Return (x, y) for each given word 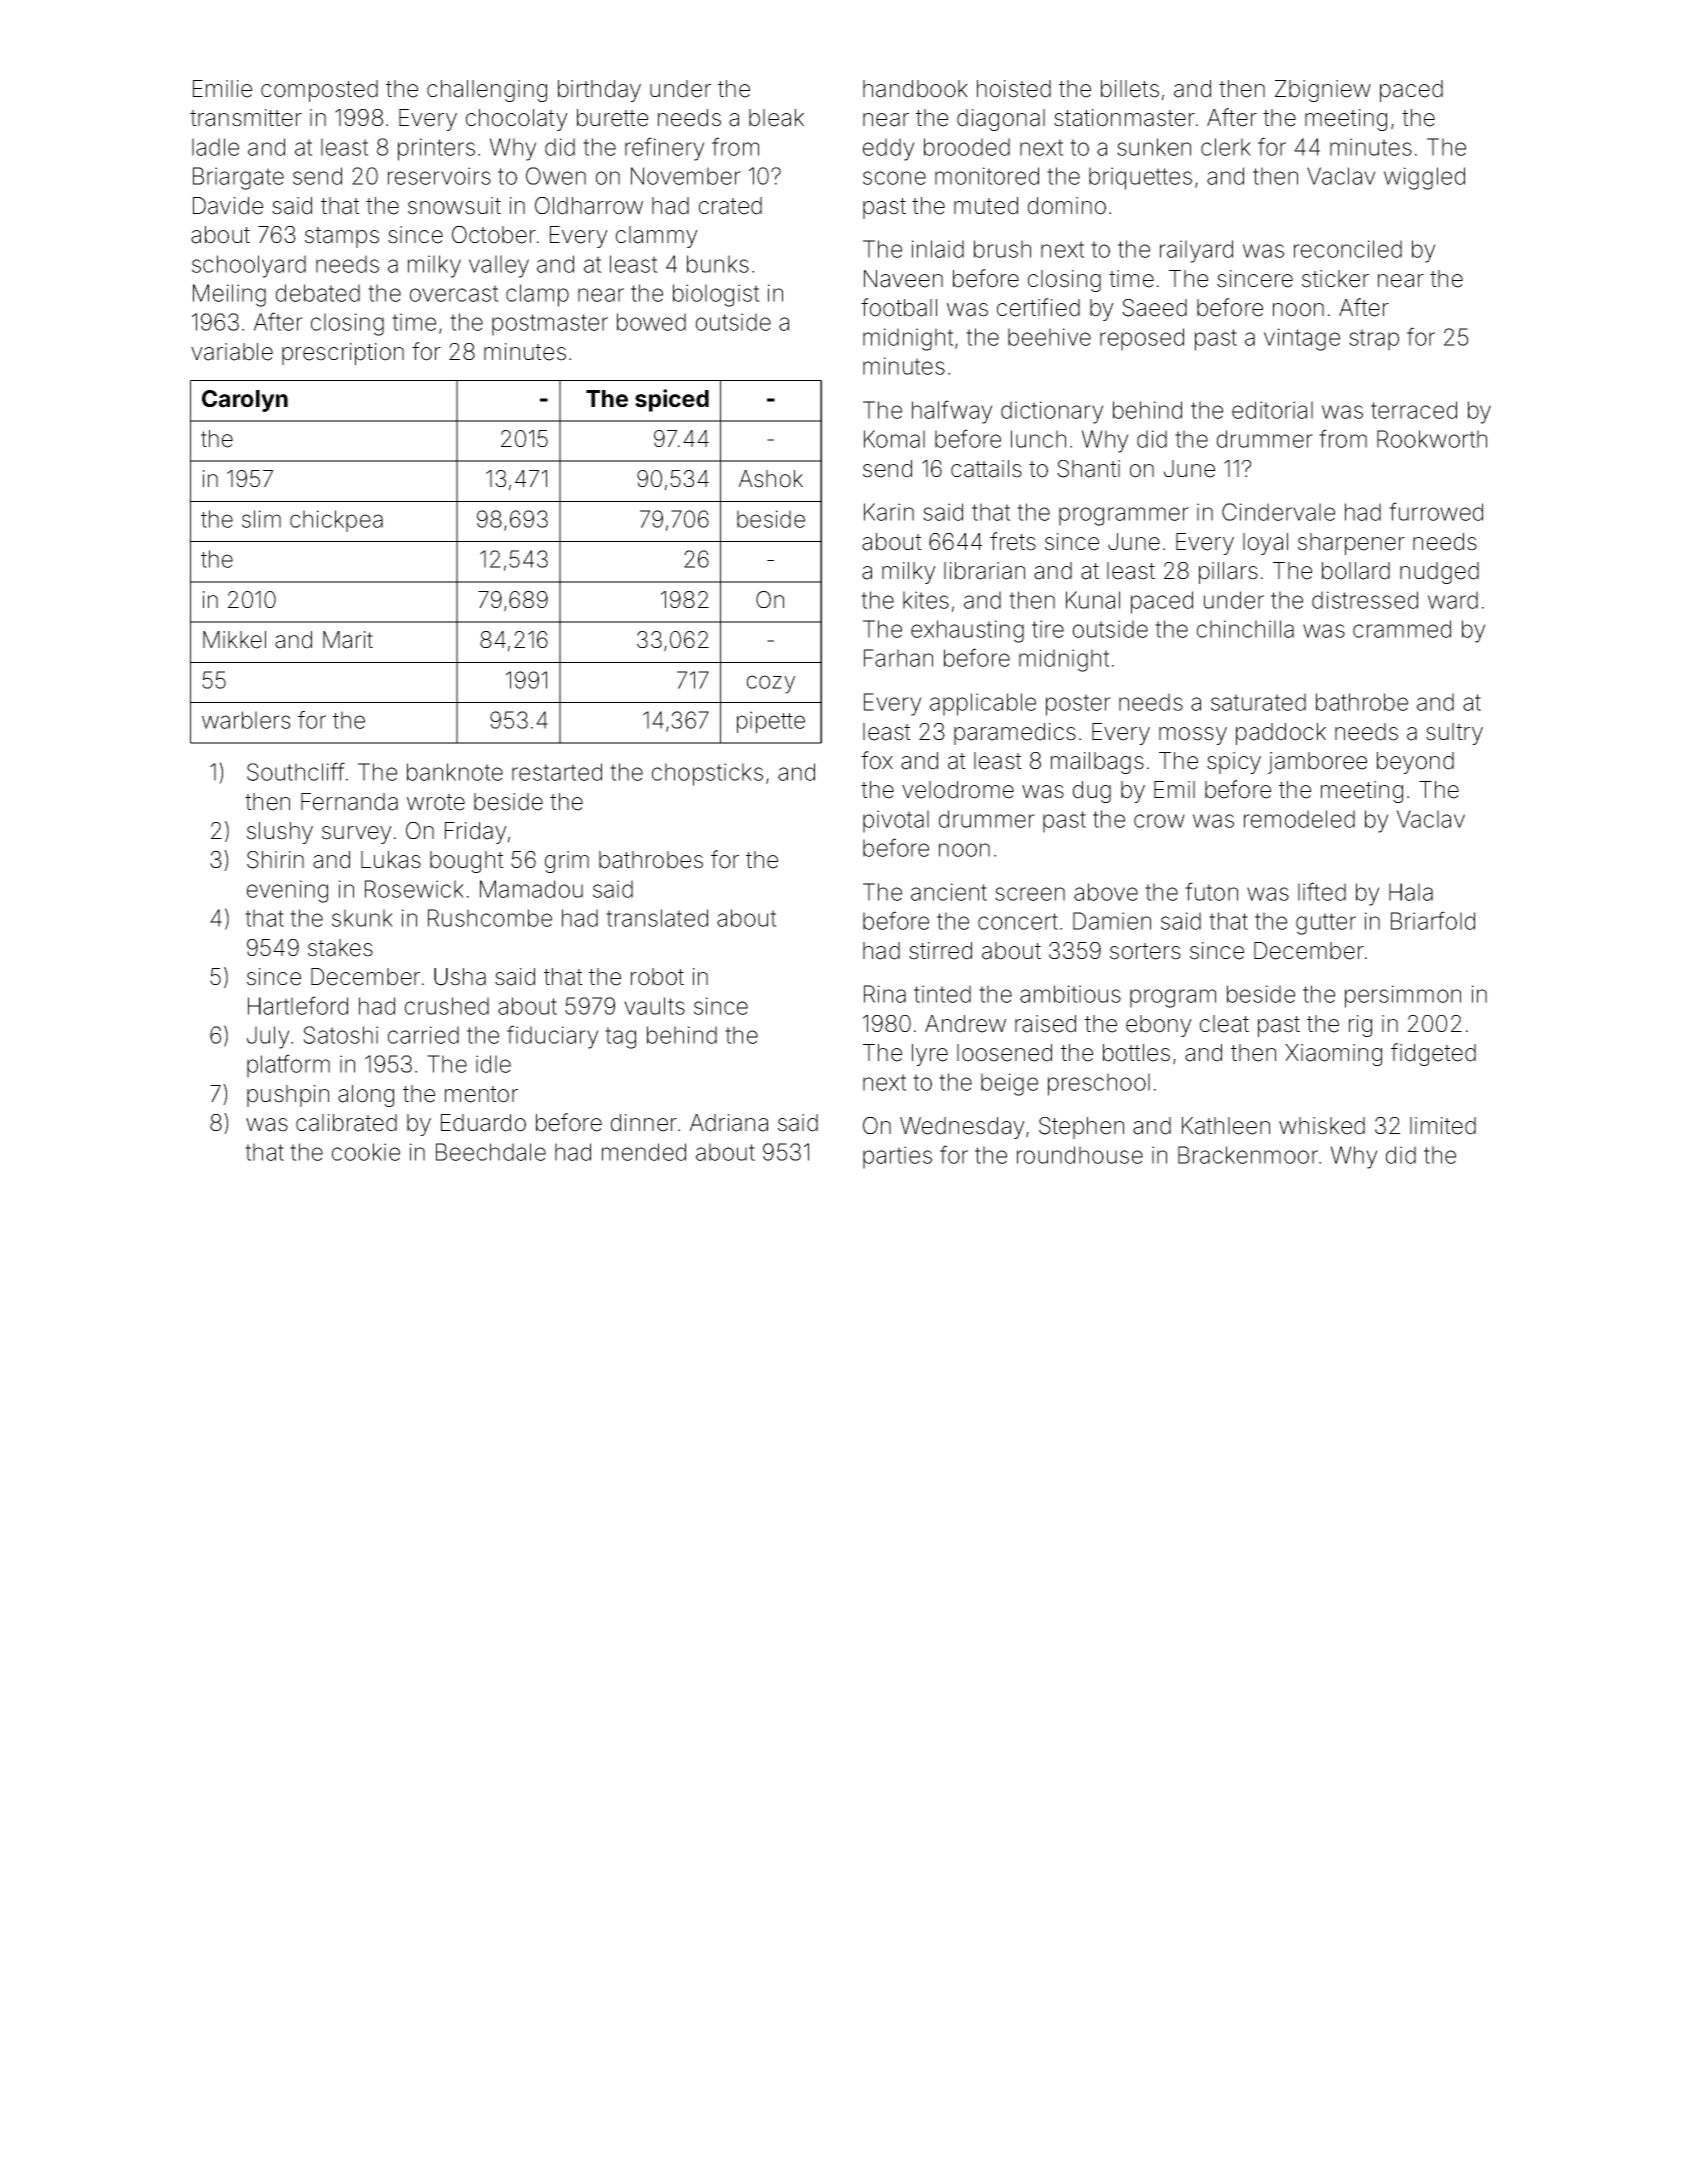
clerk (1226, 147)
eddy (889, 149)
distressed (1365, 600)
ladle (215, 147)
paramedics (1015, 734)
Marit (348, 640)
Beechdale (491, 1152)
